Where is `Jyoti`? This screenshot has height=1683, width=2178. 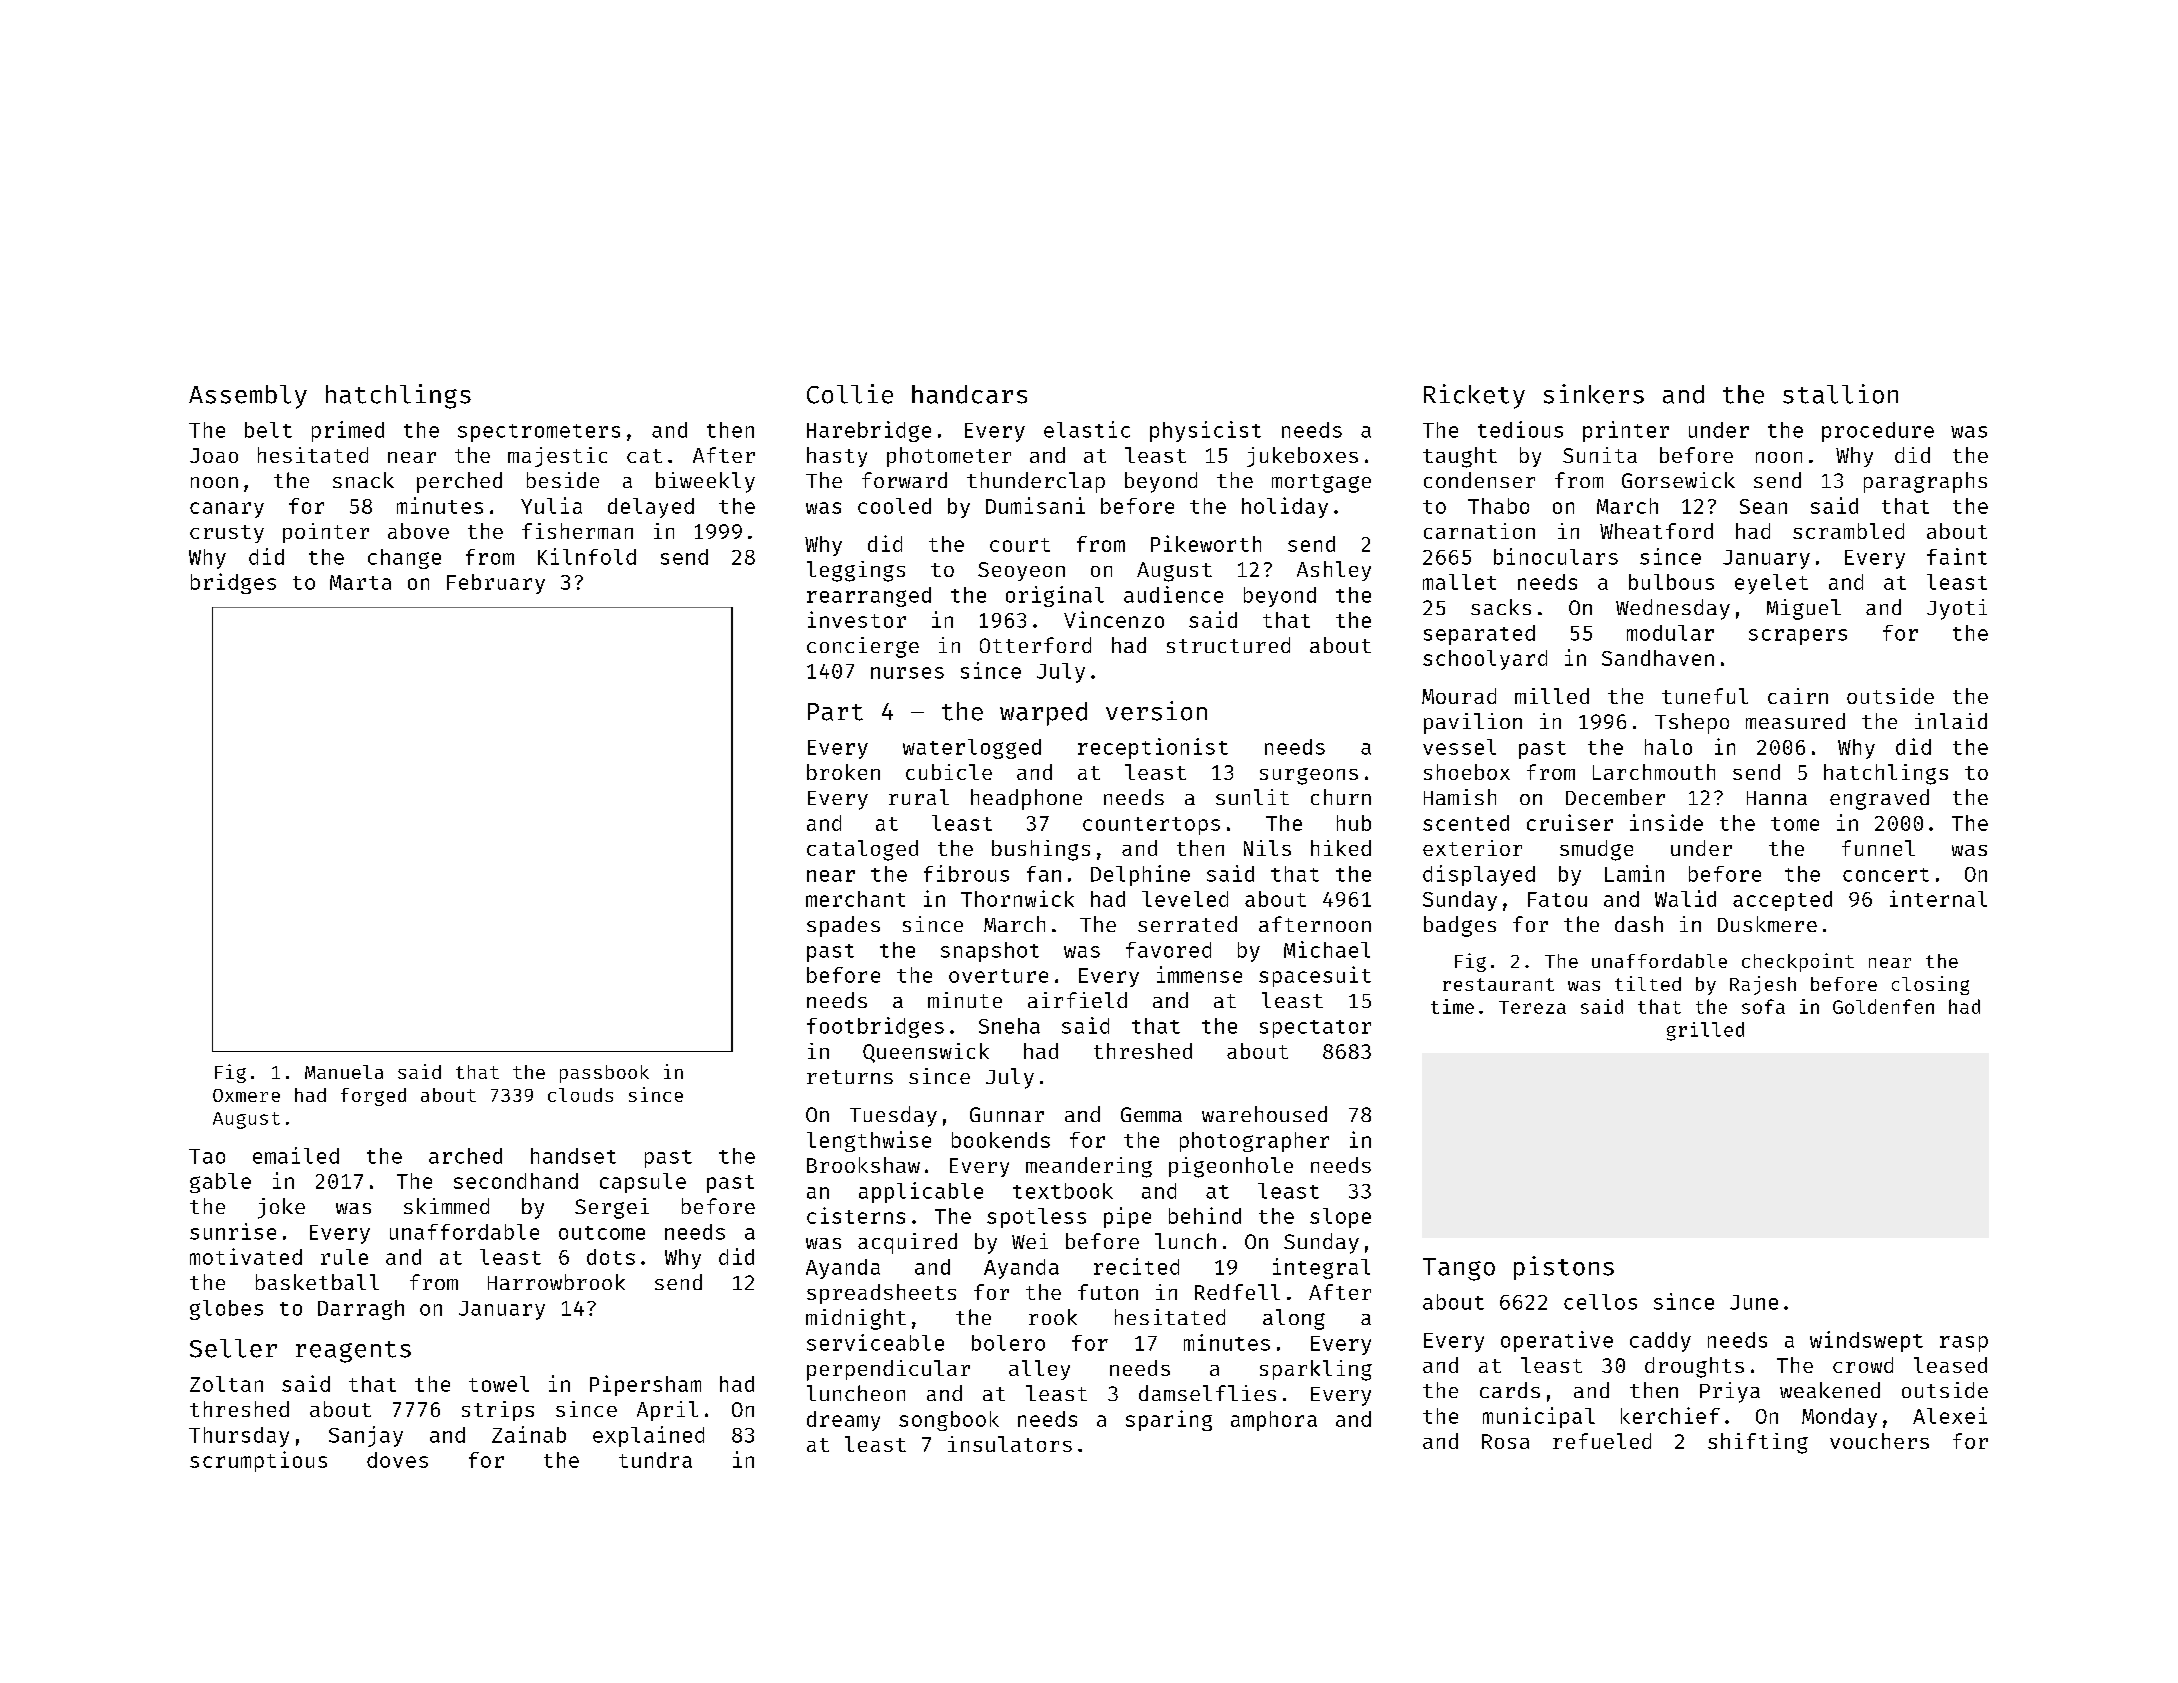
Jyoti is located at coordinates (1957, 609).
